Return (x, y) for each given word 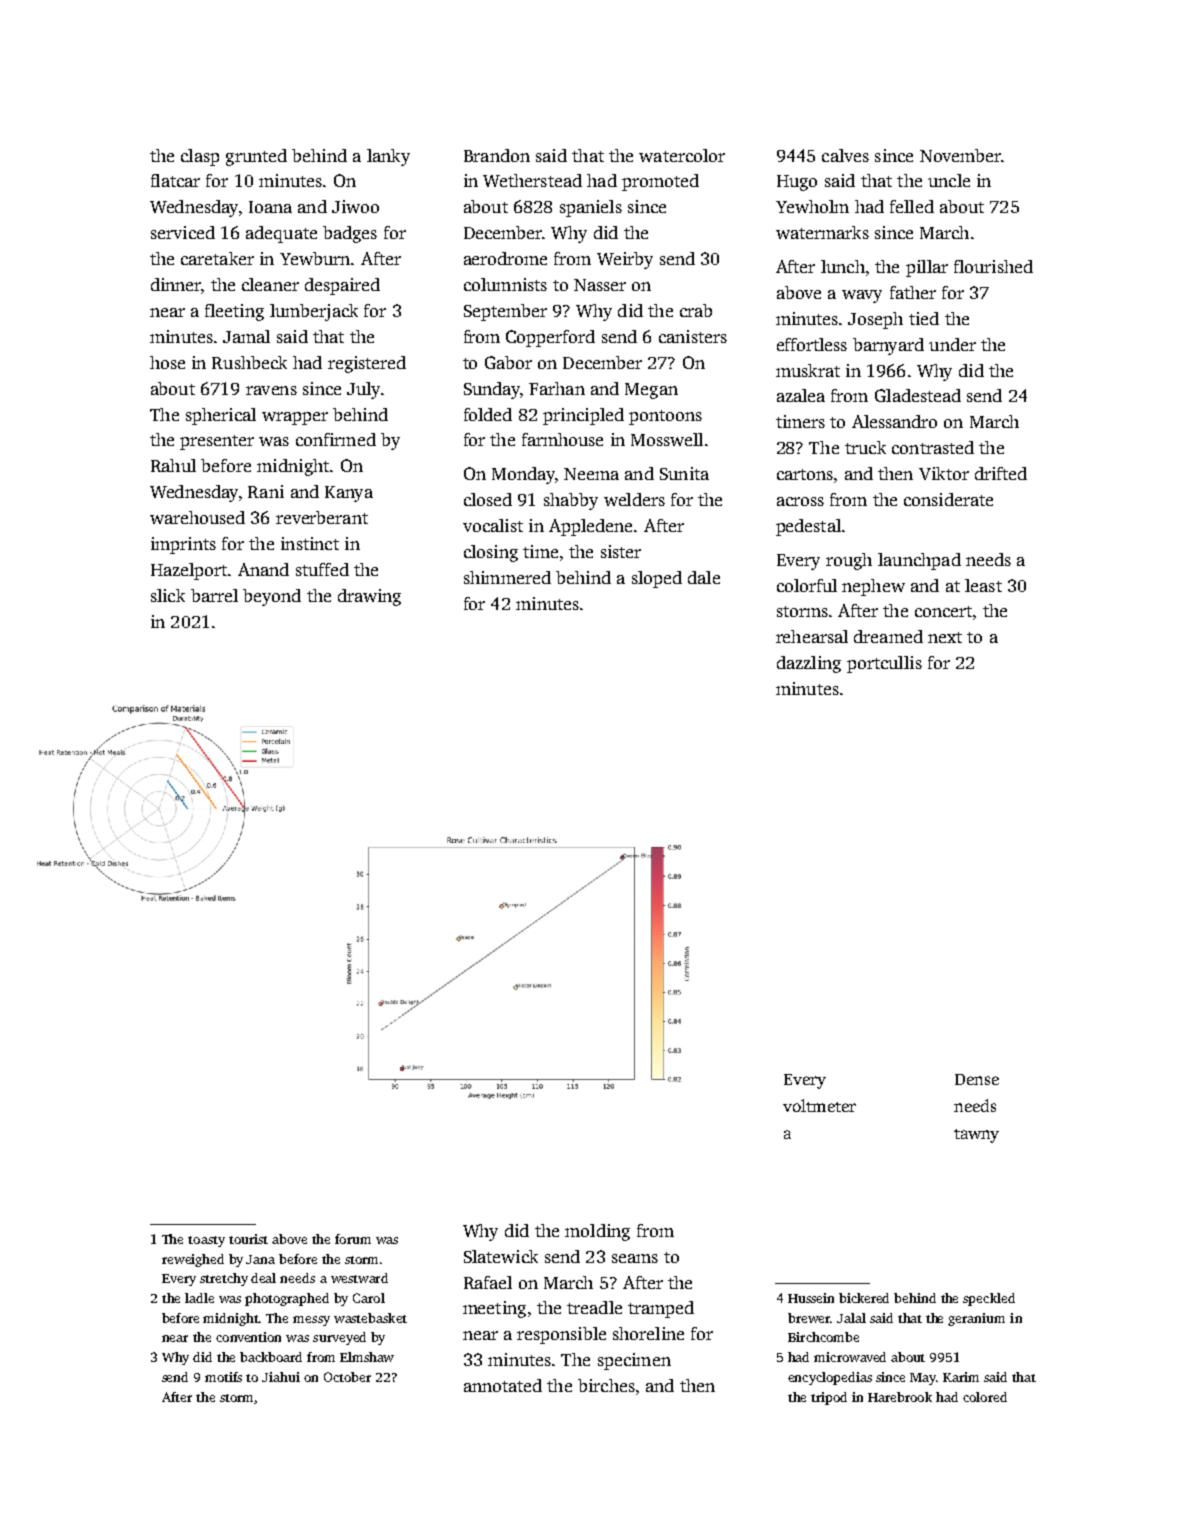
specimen (634, 1361)
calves (845, 155)
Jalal (851, 1318)
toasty (206, 1241)
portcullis (884, 664)
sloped (657, 579)
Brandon (497, 155)
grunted (256, 157)
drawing (369, 597)
